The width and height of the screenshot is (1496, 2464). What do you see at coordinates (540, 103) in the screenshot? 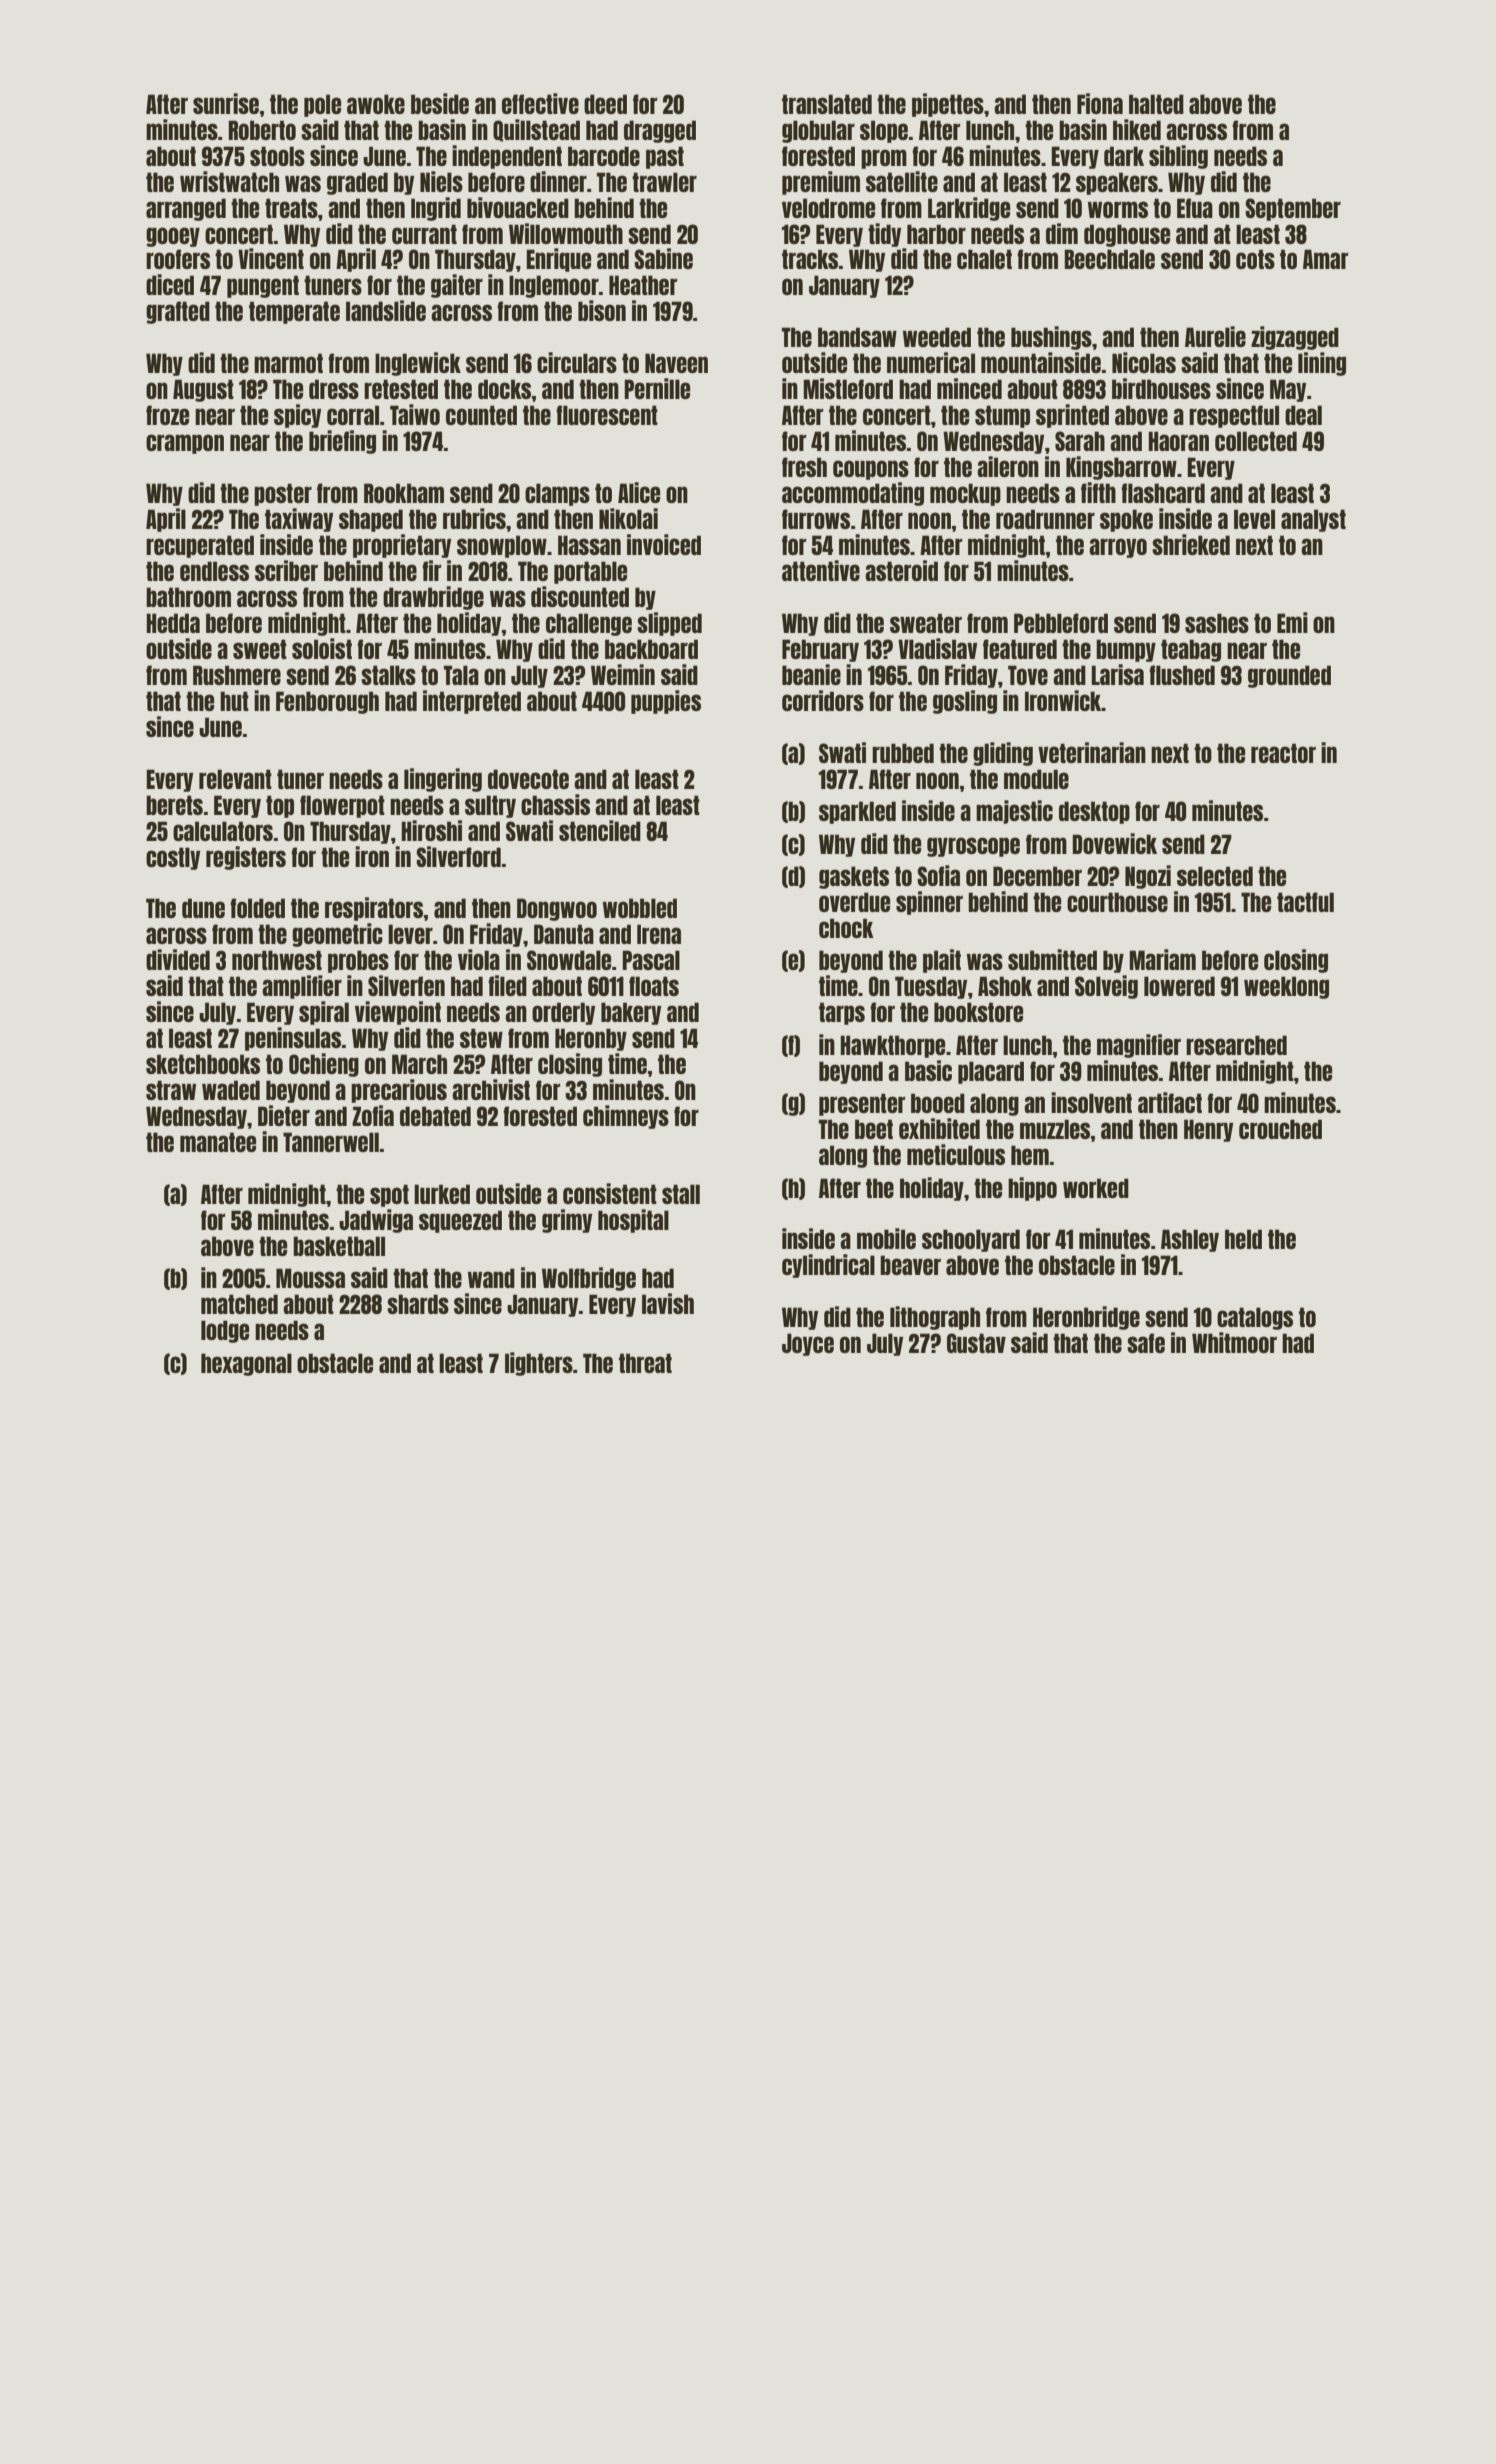
I see `effective` at bounding box center [540, 103].
